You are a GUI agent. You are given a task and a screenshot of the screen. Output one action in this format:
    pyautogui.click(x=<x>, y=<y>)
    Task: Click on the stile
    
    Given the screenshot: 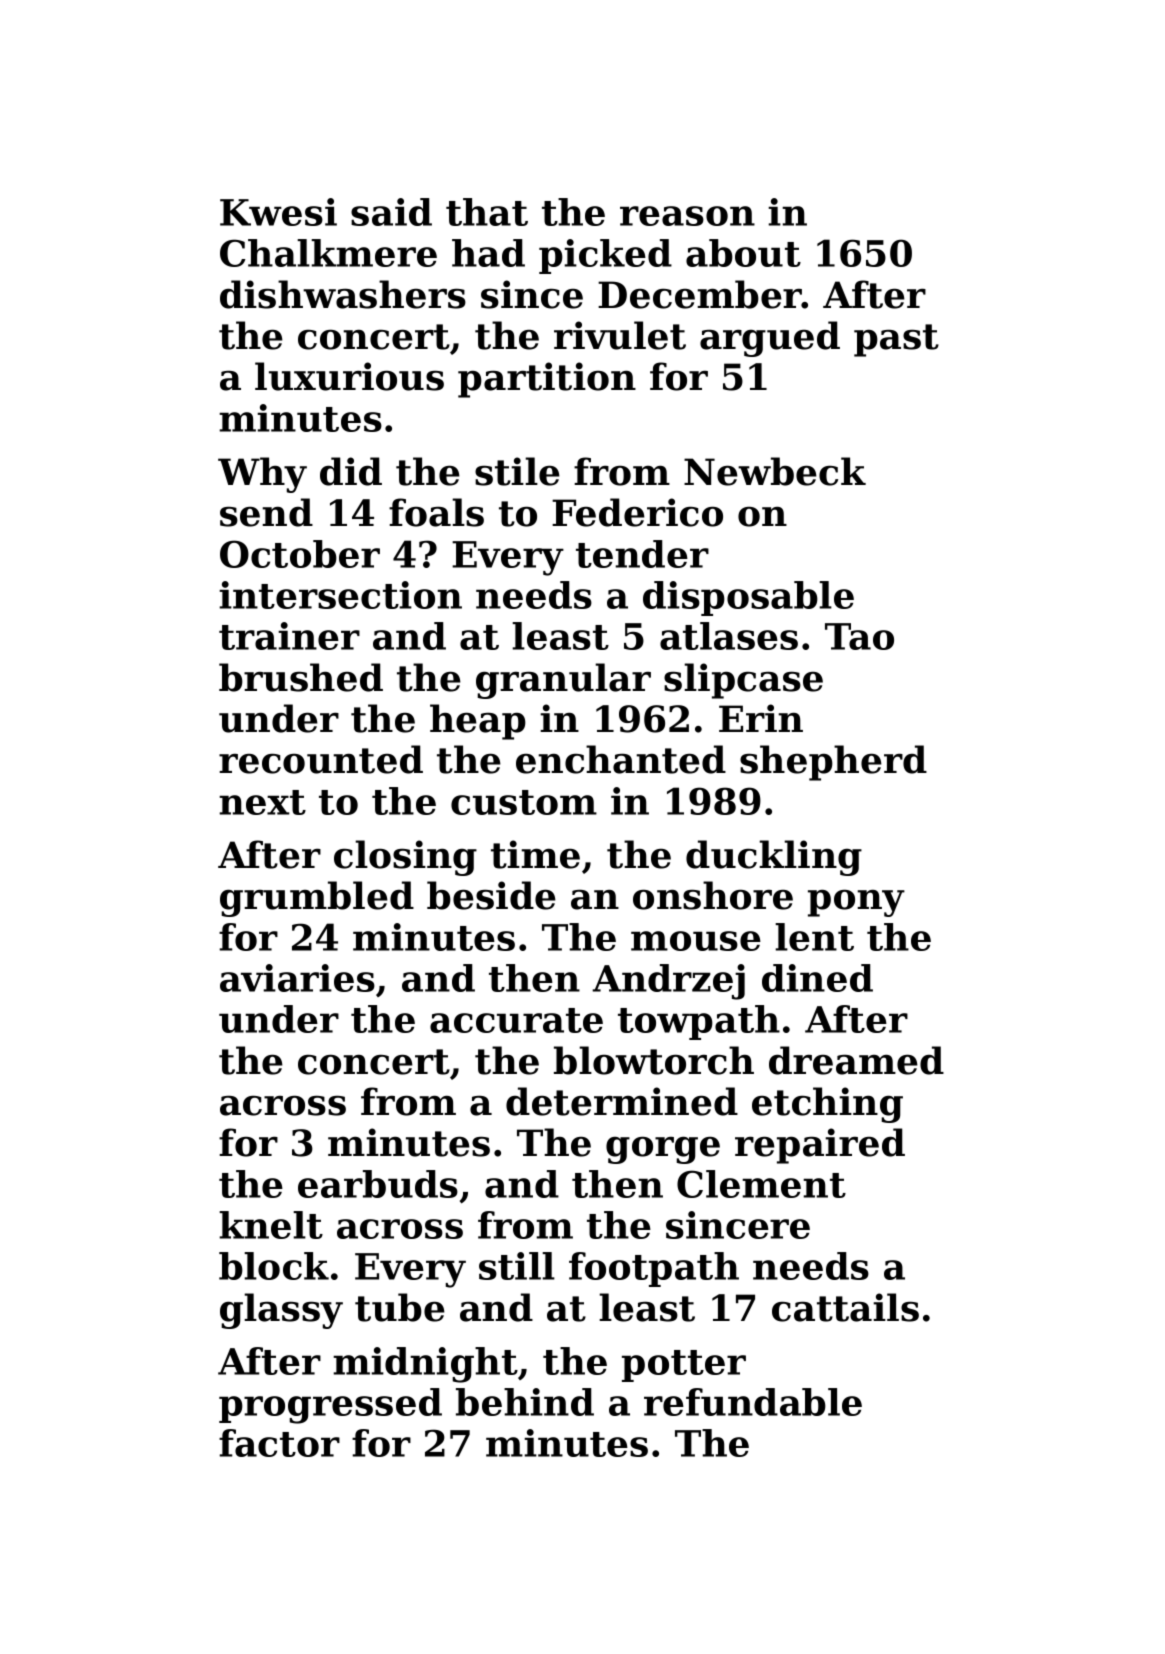 What is the action you would take?
    pyautogui.click(x=517, y=471)
